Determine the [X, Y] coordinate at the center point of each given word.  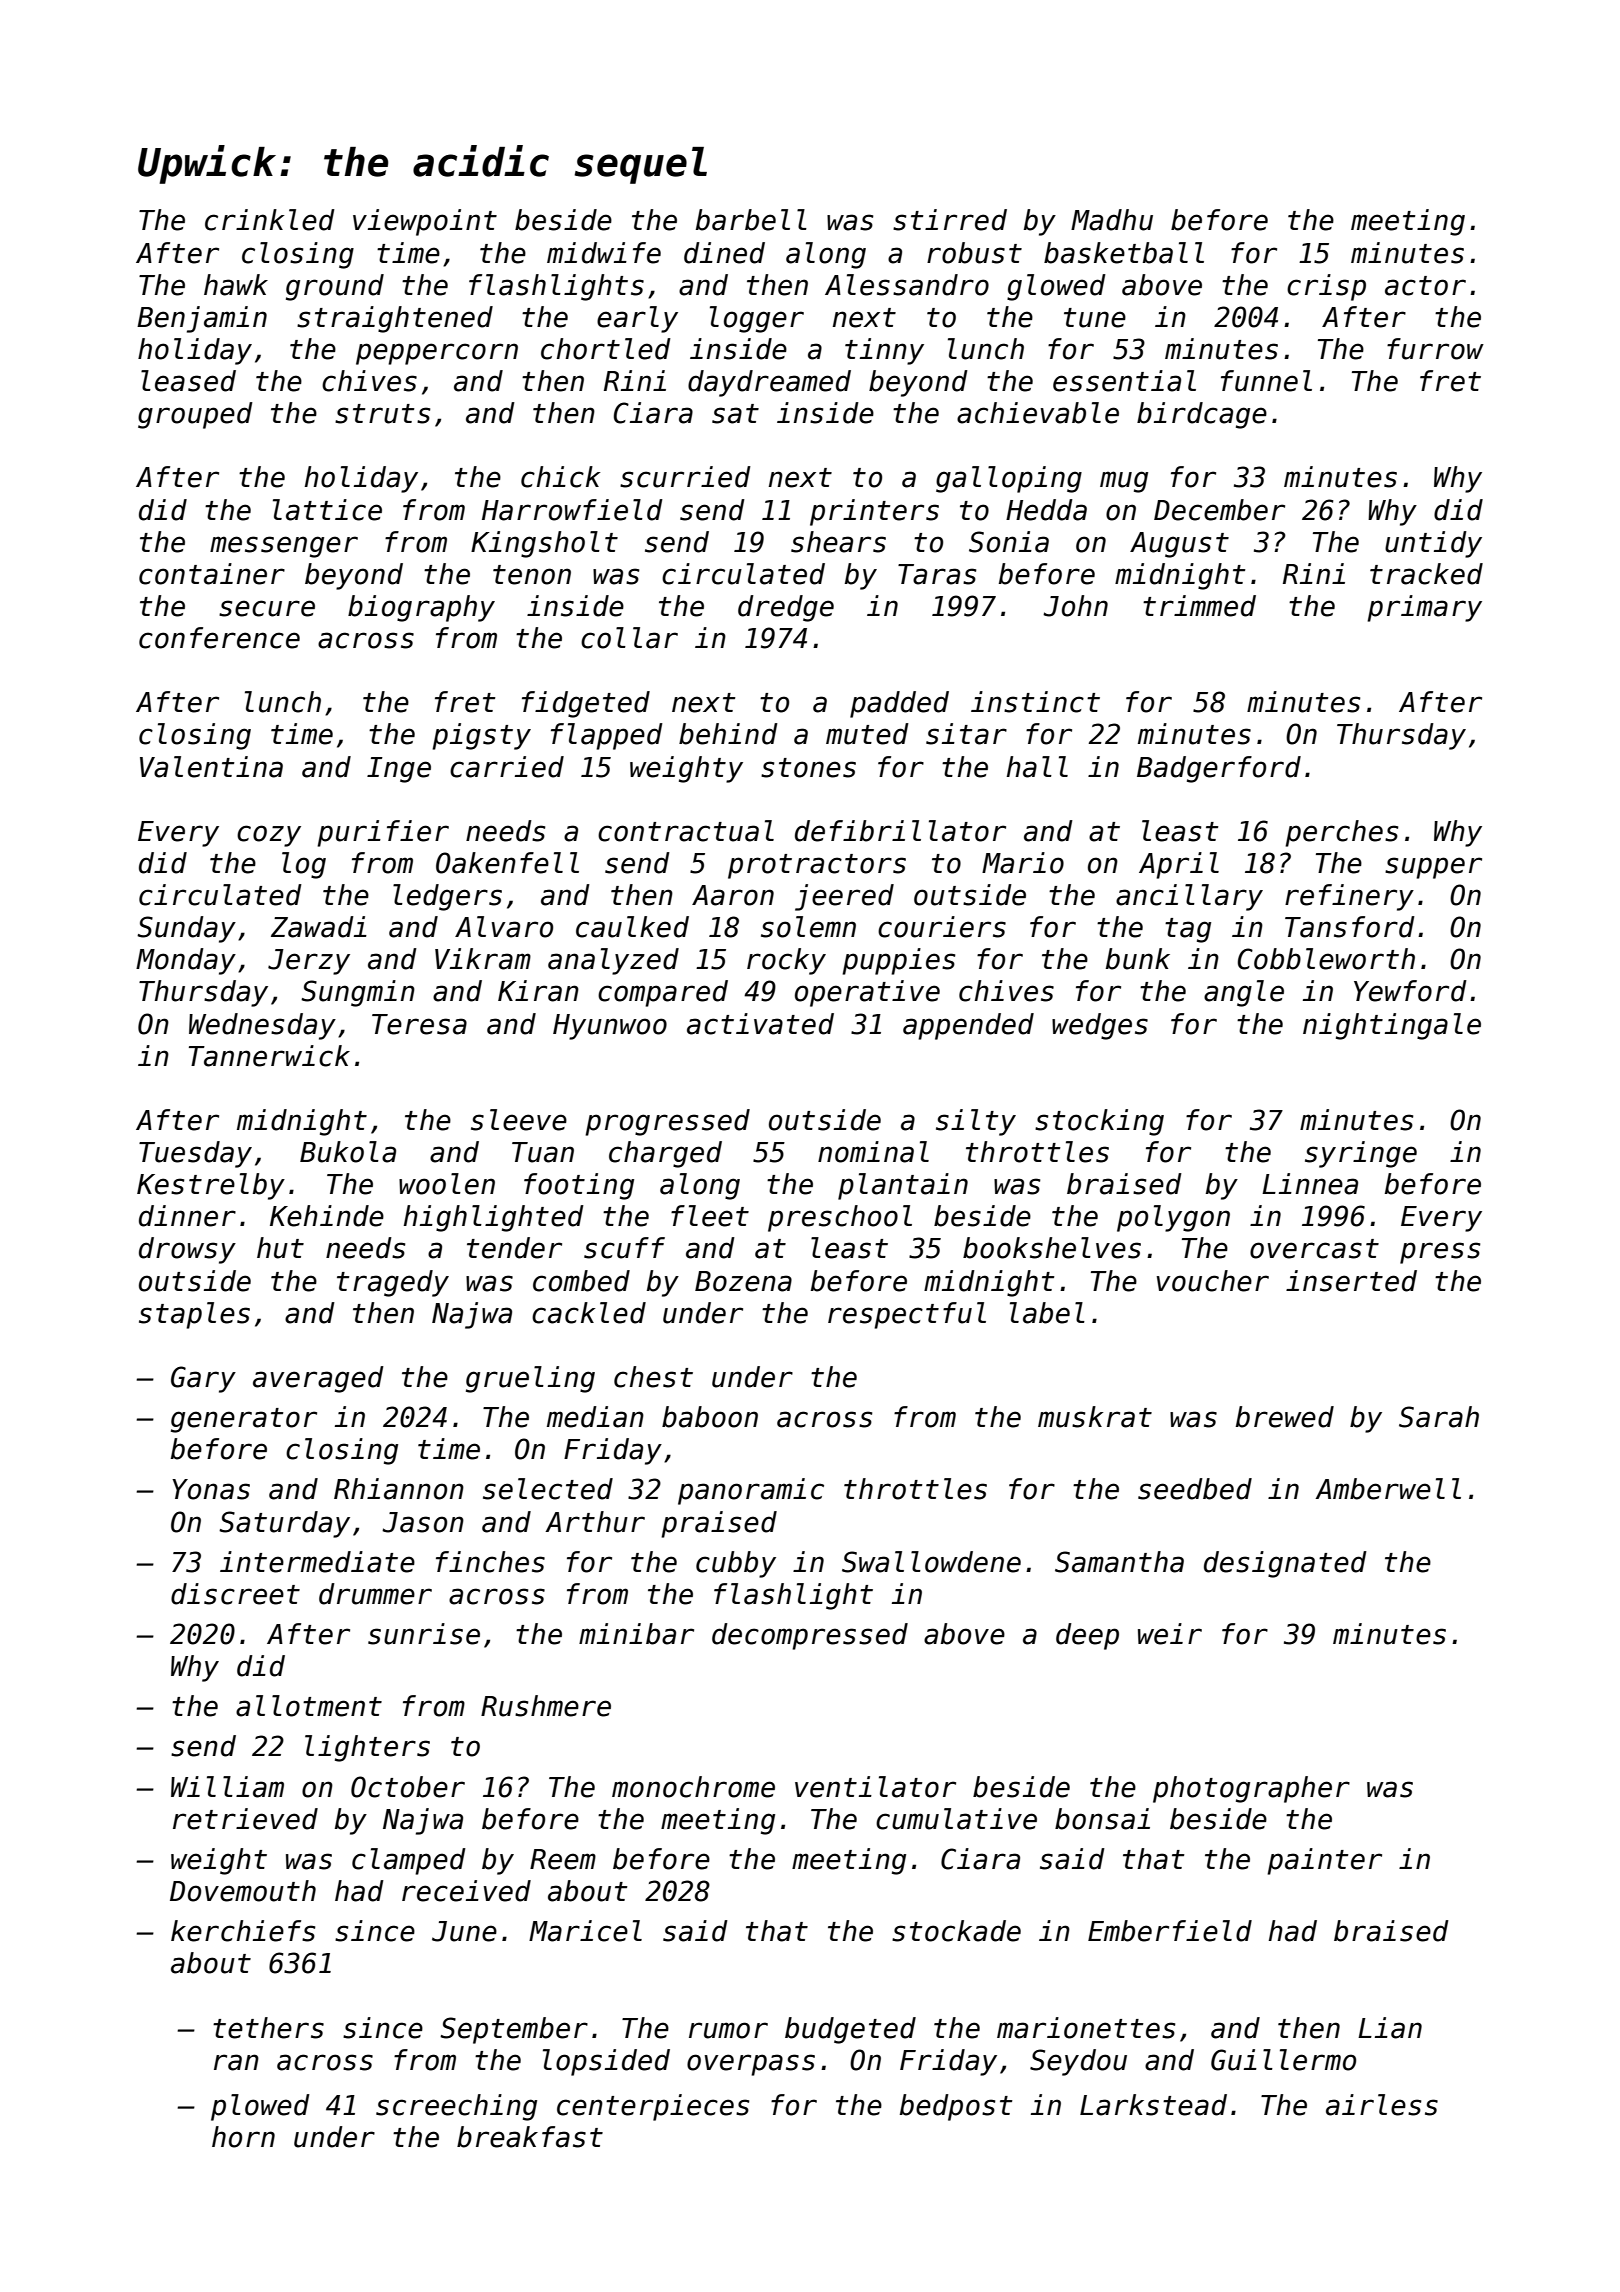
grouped [195, 415]
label [1047, 1313]
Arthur [595, 1522]
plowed [260, 2107]
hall [1037, 767]
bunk [1138, 959]
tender [514, 1248]
